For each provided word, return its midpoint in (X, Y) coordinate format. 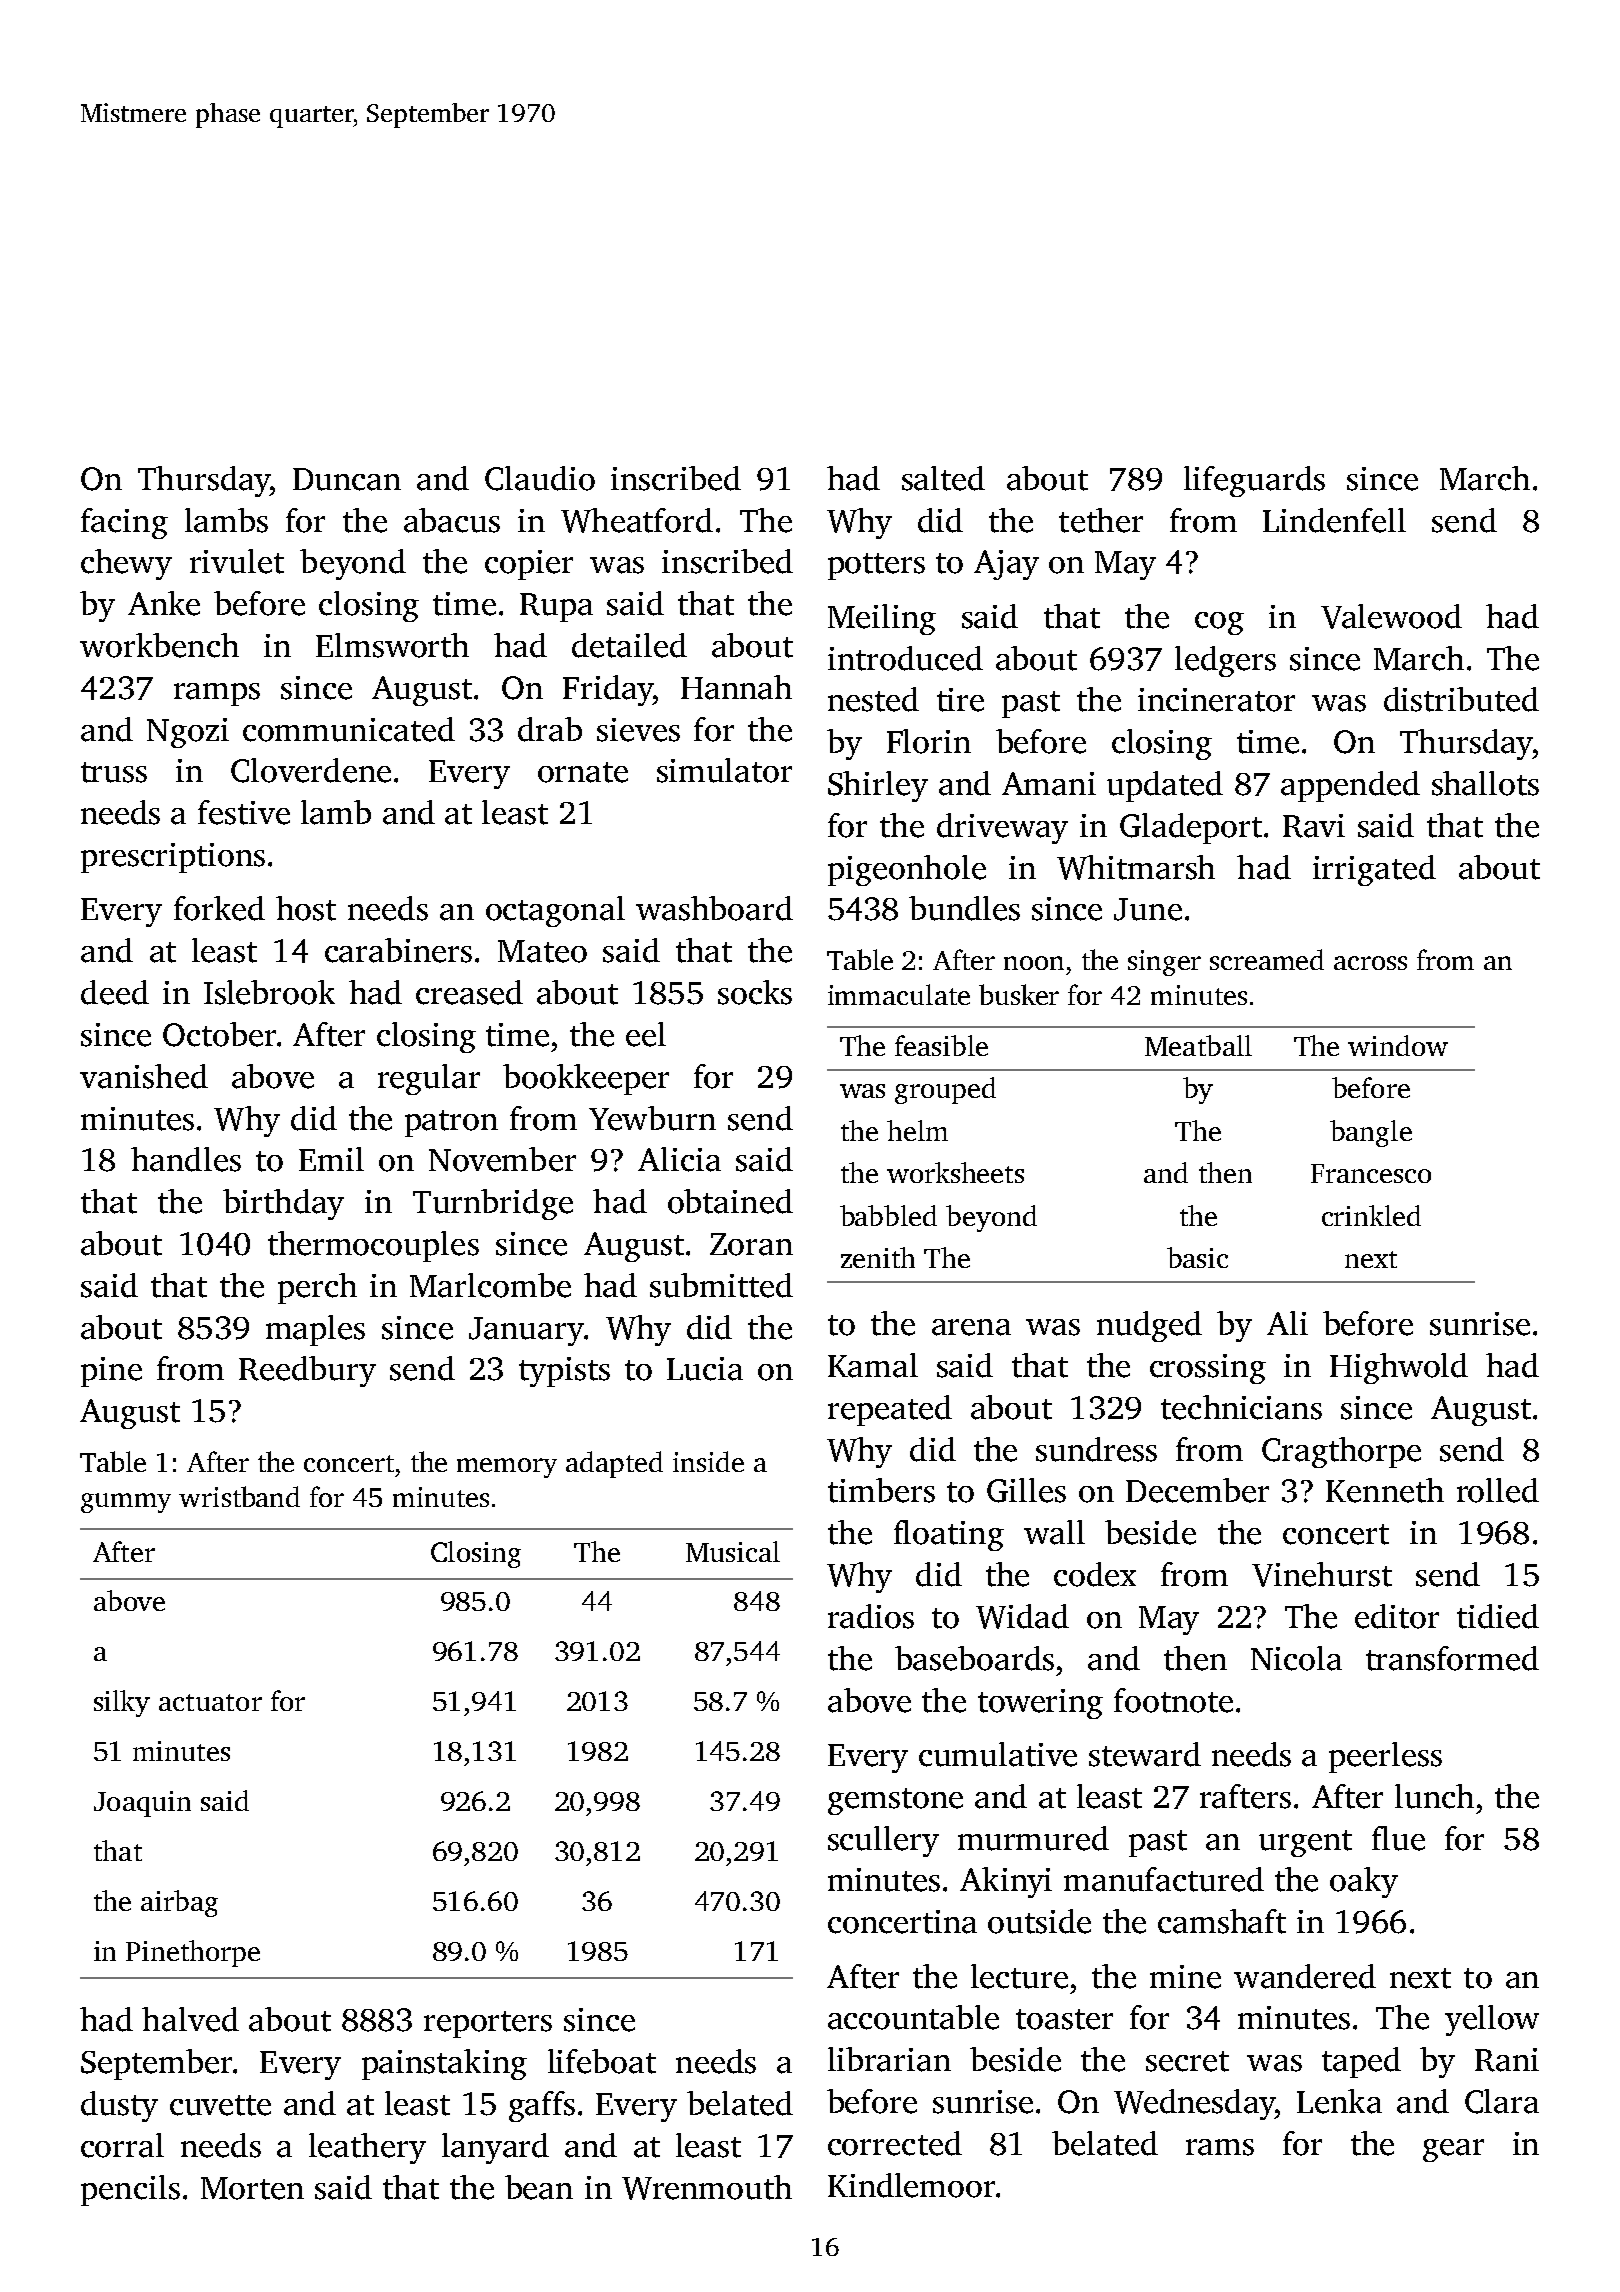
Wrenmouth (707, 2187)
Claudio (540, 478)
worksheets (955, 1172)
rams (1220, 2147)
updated (1165, 786)
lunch (1434, 1796)
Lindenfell (1334, 520)
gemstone (895, 1801)
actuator (210, 1702)
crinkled (1371, 1215)
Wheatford (637, 520)
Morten (252, 2188)
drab (550, 729)
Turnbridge (493, 1204)
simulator (724, 770)
